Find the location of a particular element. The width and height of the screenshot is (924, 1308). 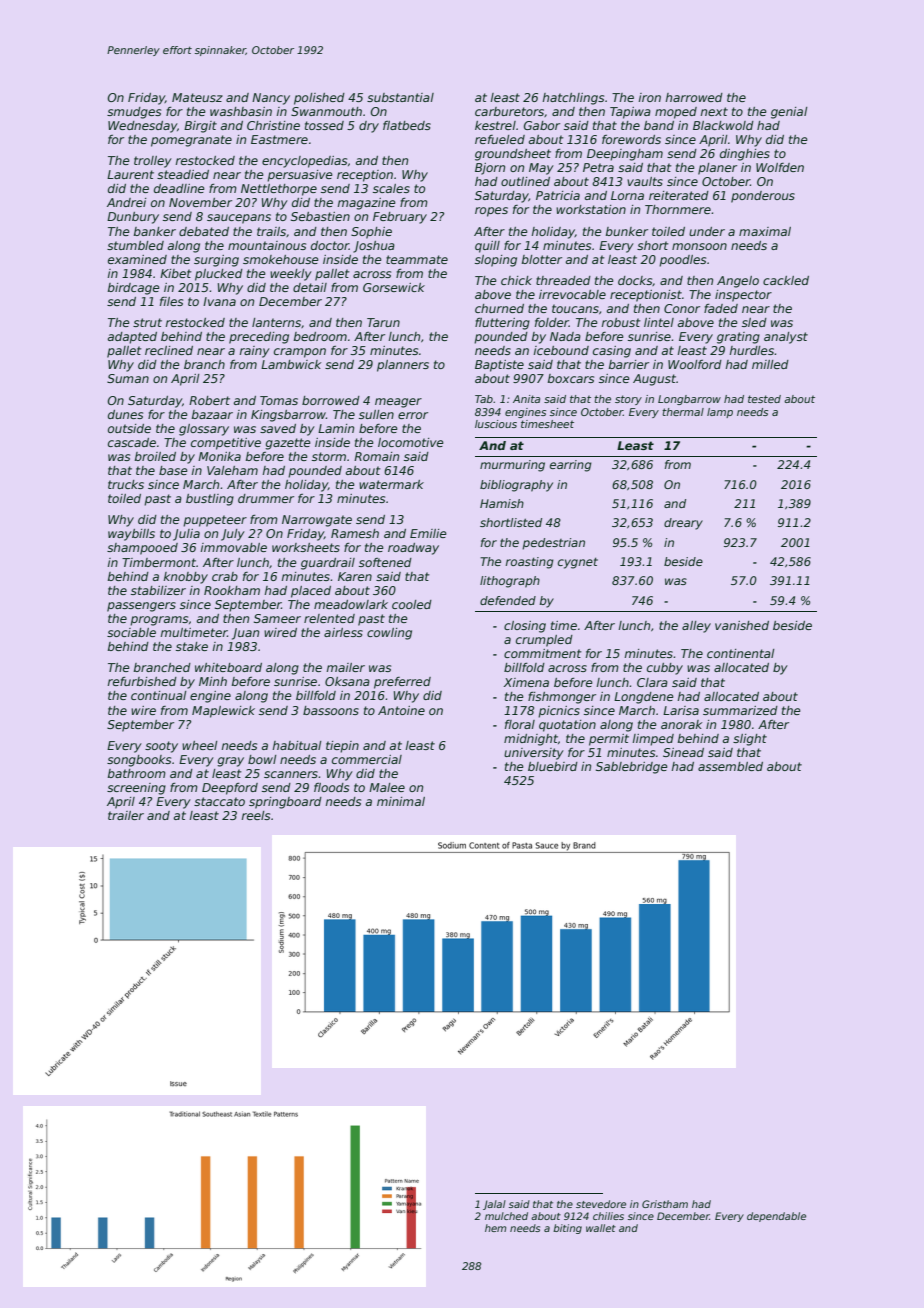

mulched is located at coordinates (506, 1216).
